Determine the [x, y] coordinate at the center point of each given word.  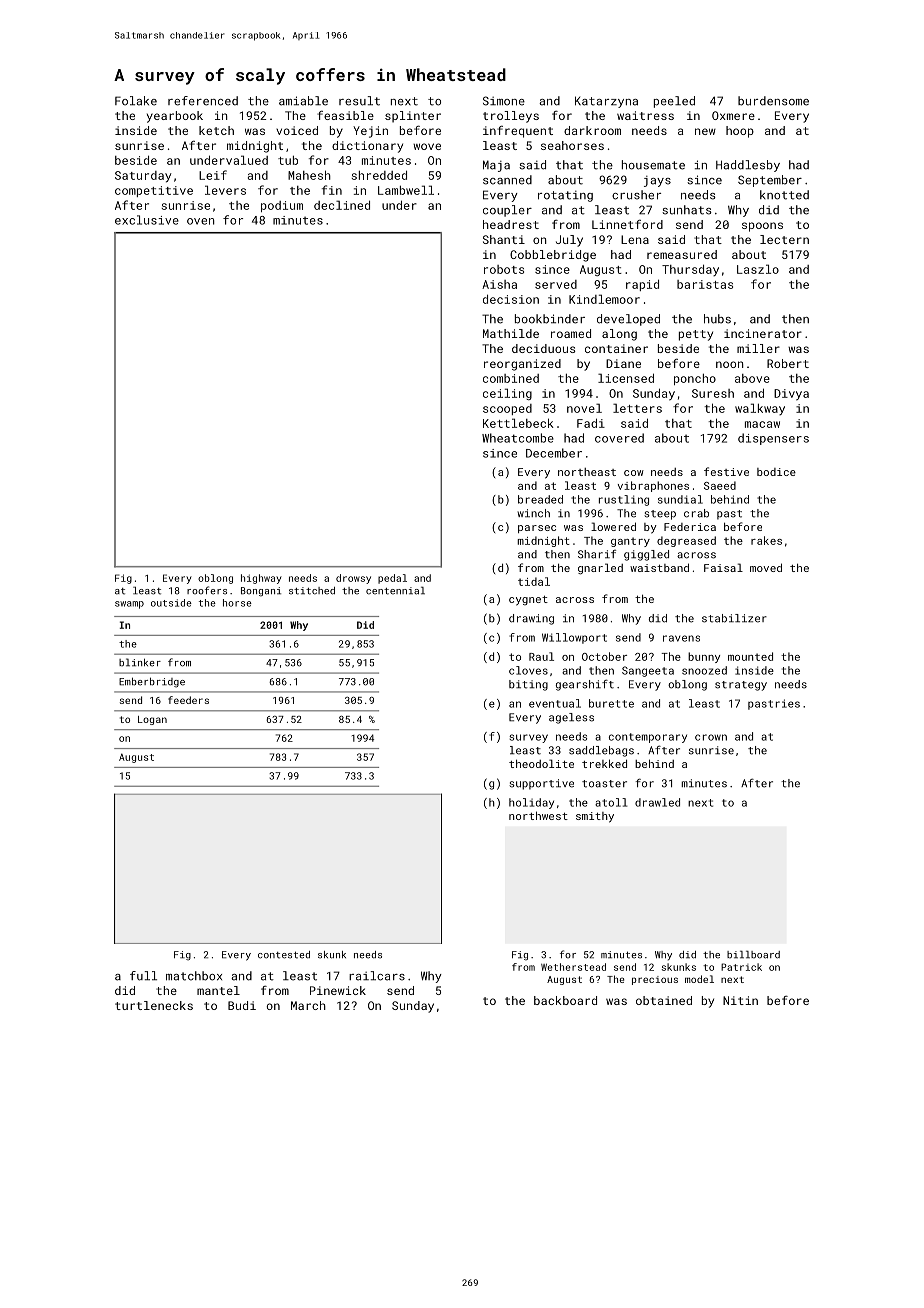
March [308, 1005]
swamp [129, 605]
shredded [379, 175]
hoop [740, 132]
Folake [136, 101]
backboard [565, 1000]
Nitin [740, 1000]
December [554, 453]
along [619, 335]
